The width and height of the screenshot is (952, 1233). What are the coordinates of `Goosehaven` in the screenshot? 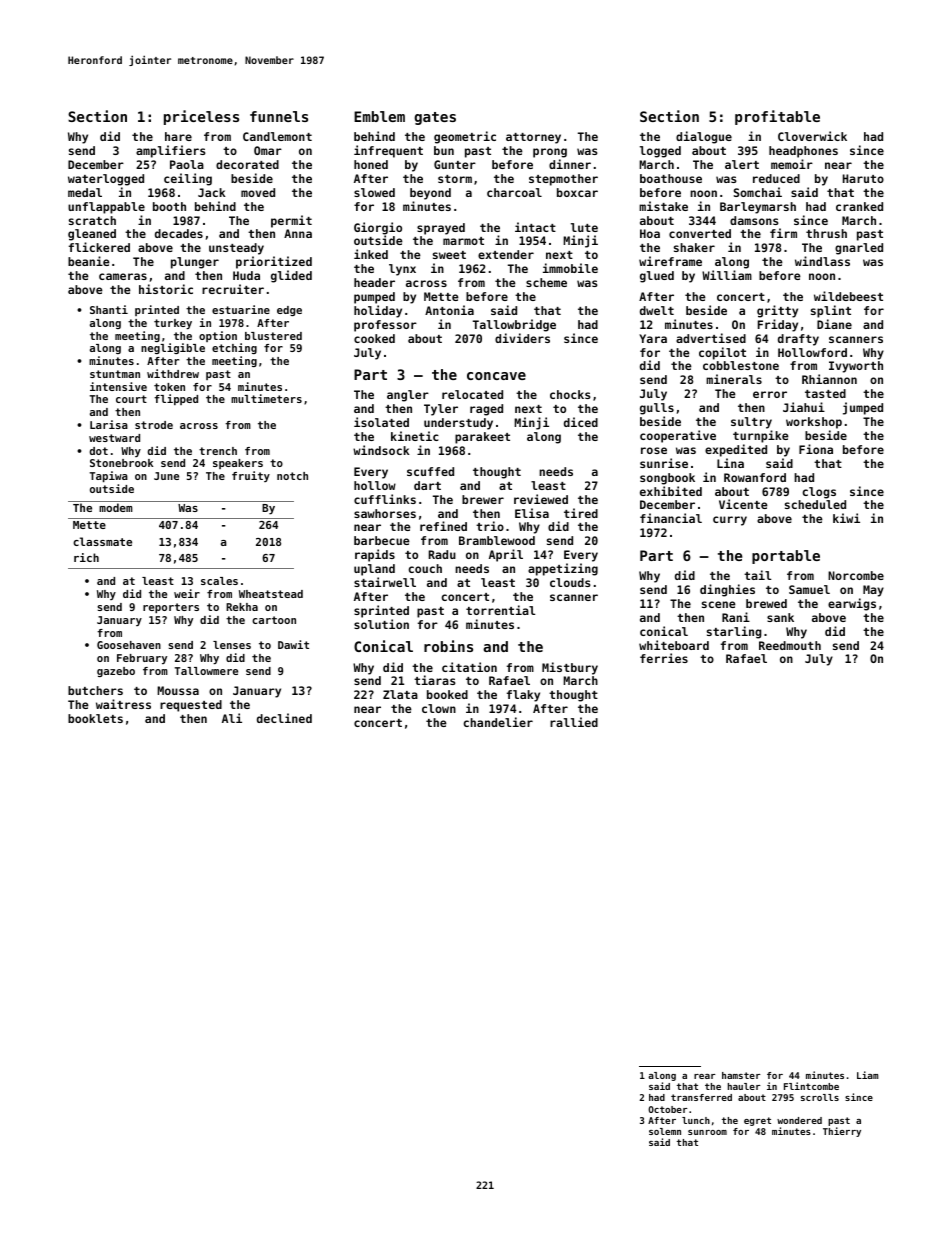 It's located at (129, 645).
